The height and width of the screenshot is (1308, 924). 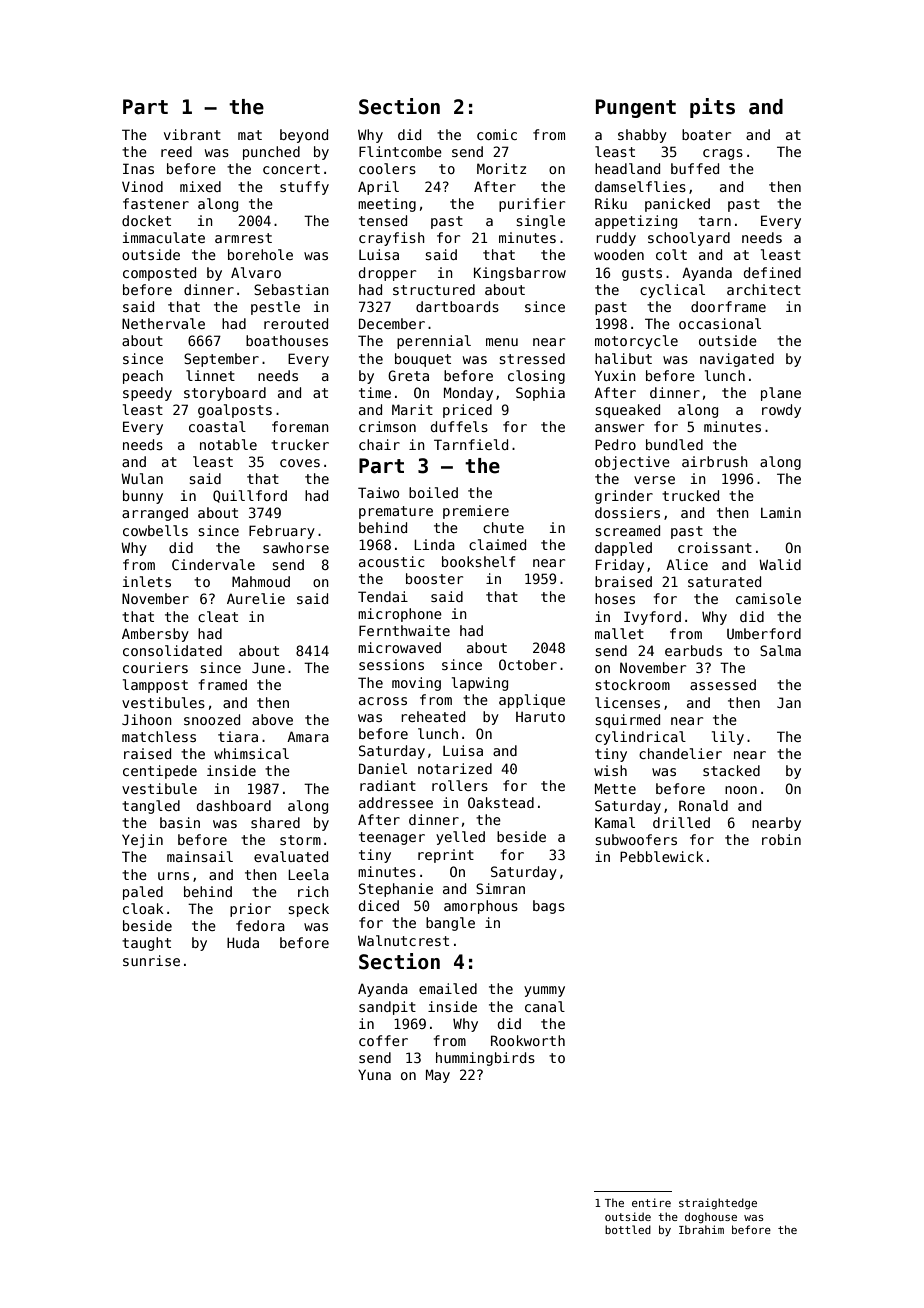 What do you see at coordinates (146, 944) in the screenshot?
I see `taught` at bounding box center [146, 944].
